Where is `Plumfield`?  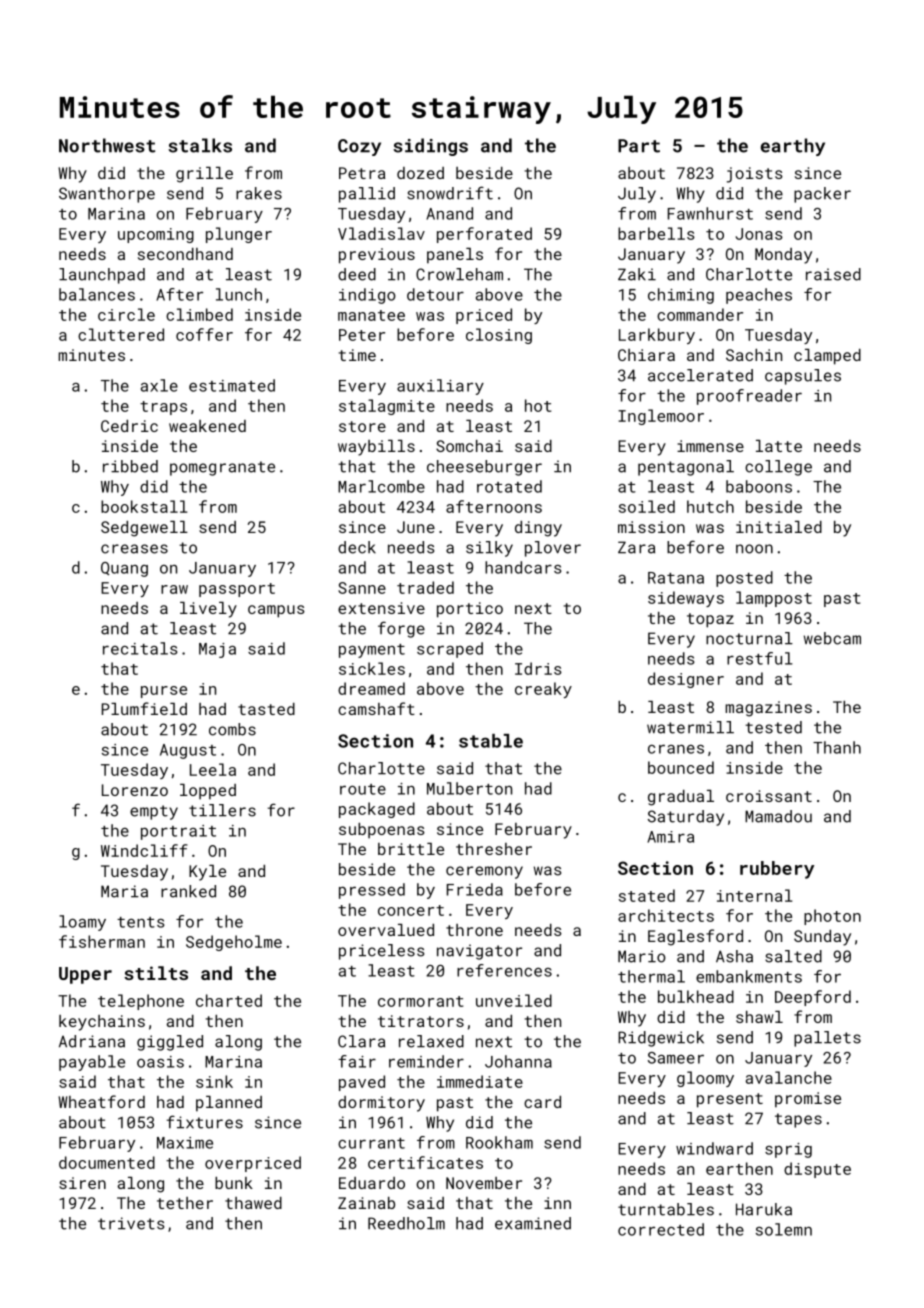 Plumfield is located at coordinates (144, 708).
